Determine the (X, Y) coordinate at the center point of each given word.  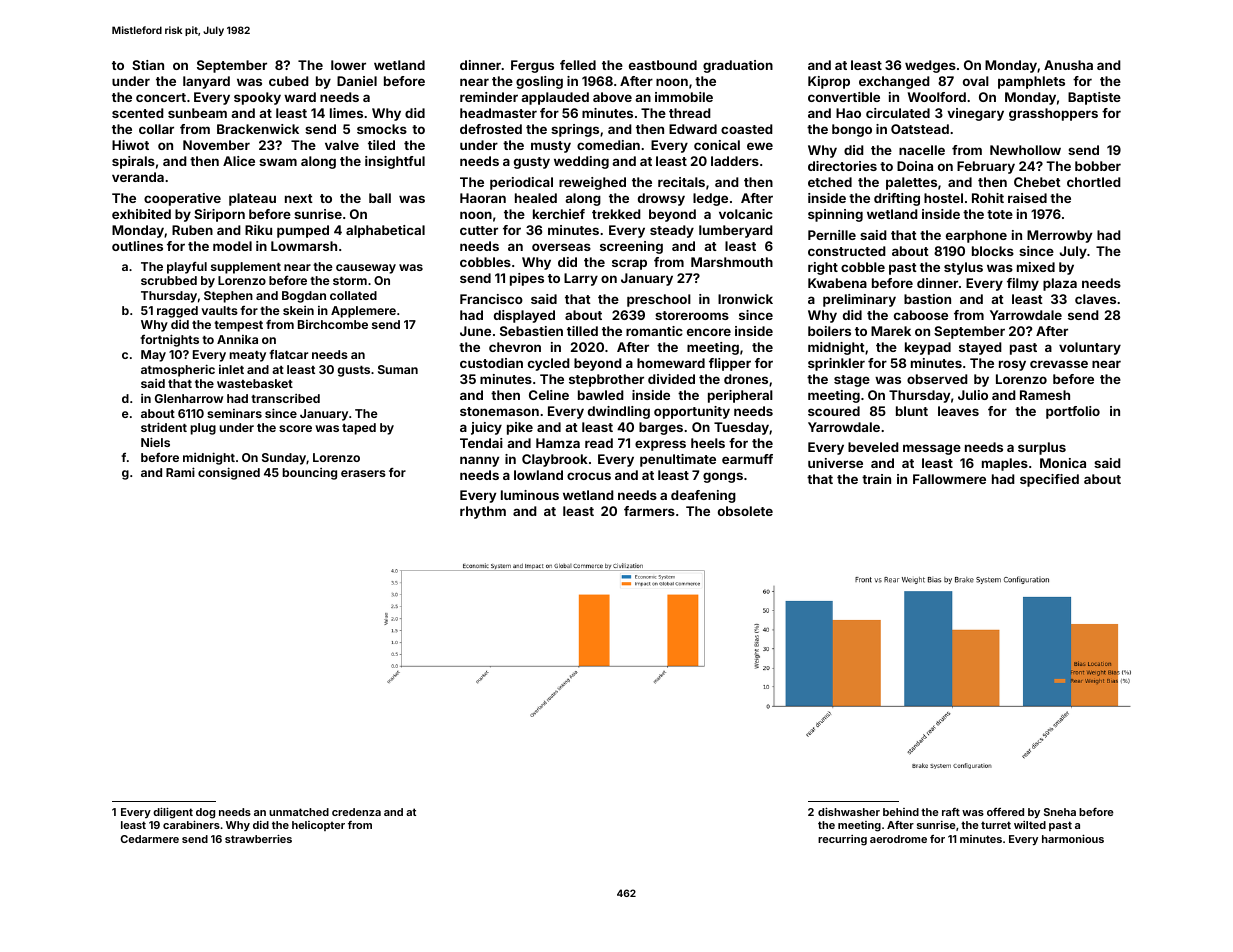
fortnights (169, 340)
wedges (930, 66)
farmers (649, 511)
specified (1049, 480)
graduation (738, 66)
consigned (229, 473)
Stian (148, 65)
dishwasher (849, 811)
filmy (1023, 284)
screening (631, 247)
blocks (993, 251)
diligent (173, 813)
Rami (180, 472)
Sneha (1060, 812)
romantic (654, 331)
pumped (303, 231)
